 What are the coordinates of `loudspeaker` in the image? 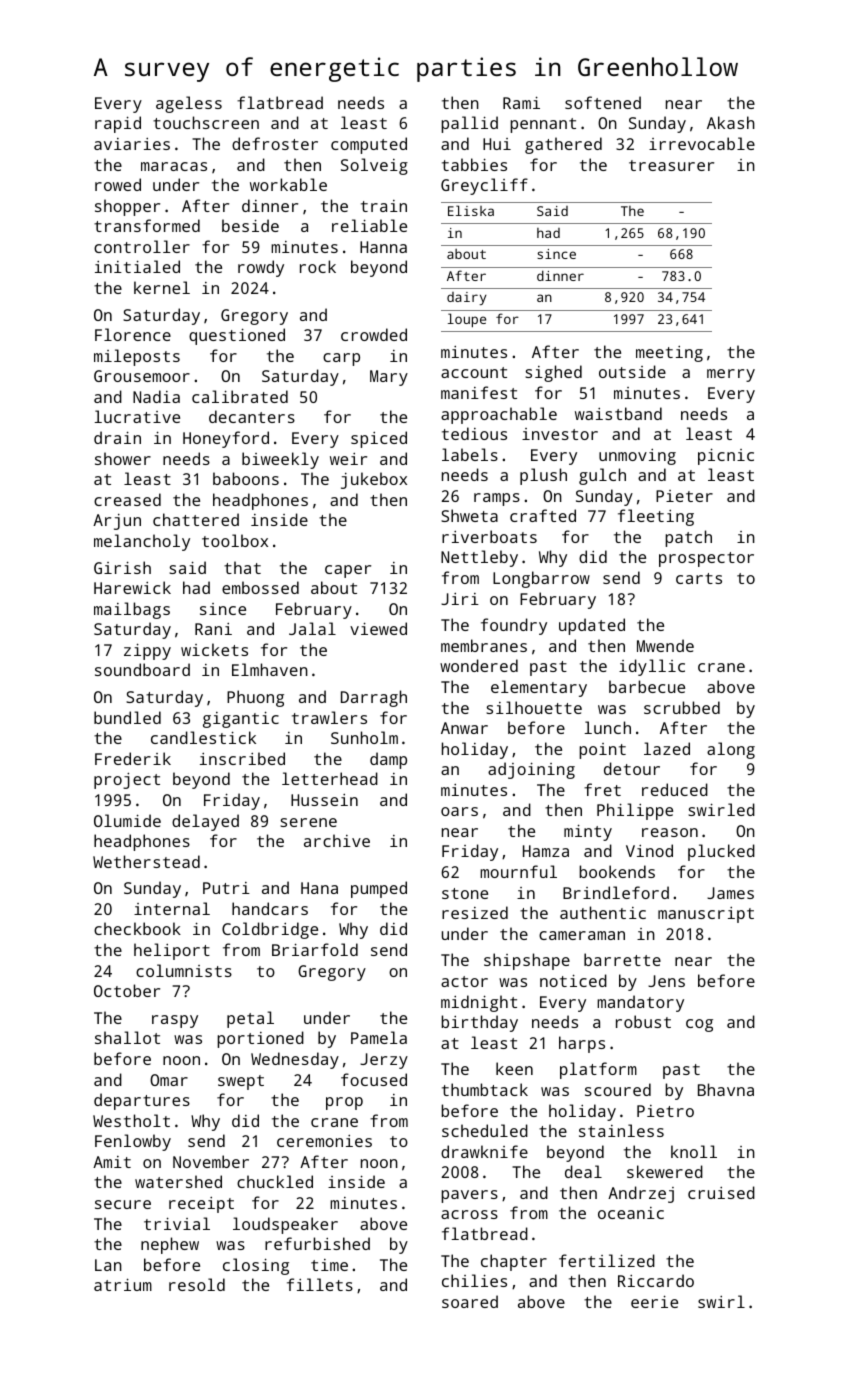 It's located at (285, 1225).
